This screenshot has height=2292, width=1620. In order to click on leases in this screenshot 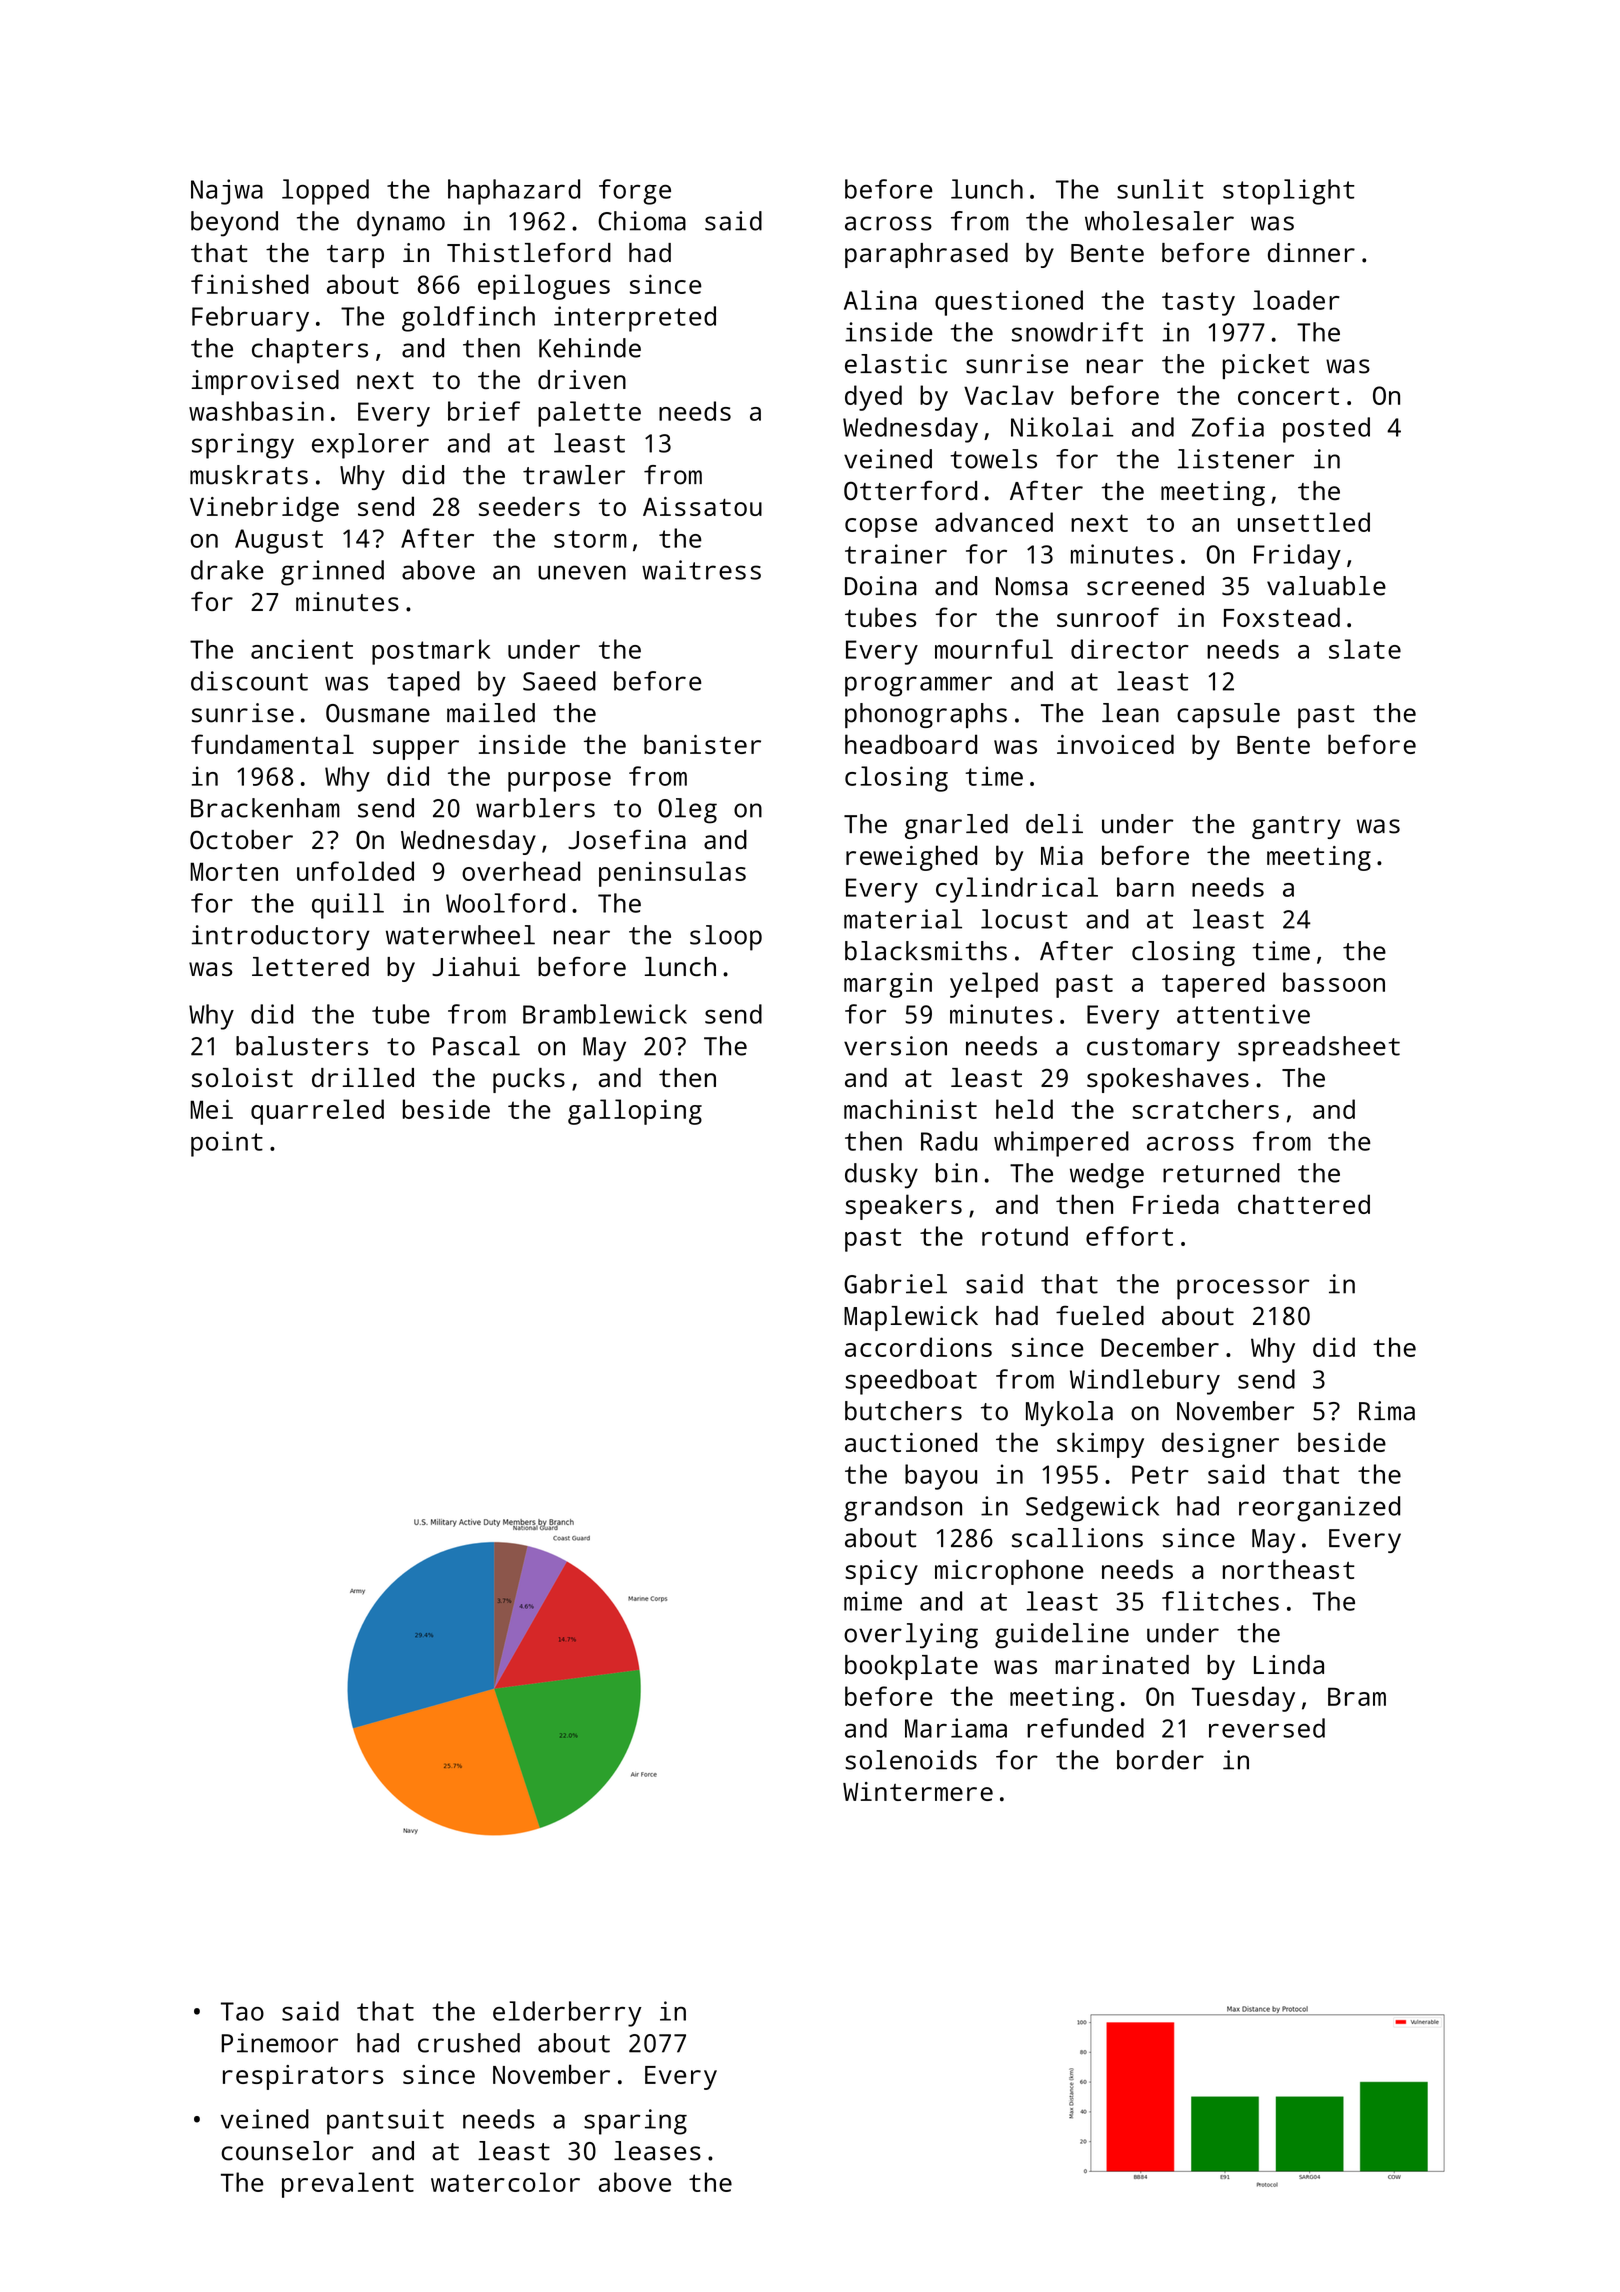, I will do `click(657, 2151)`.
